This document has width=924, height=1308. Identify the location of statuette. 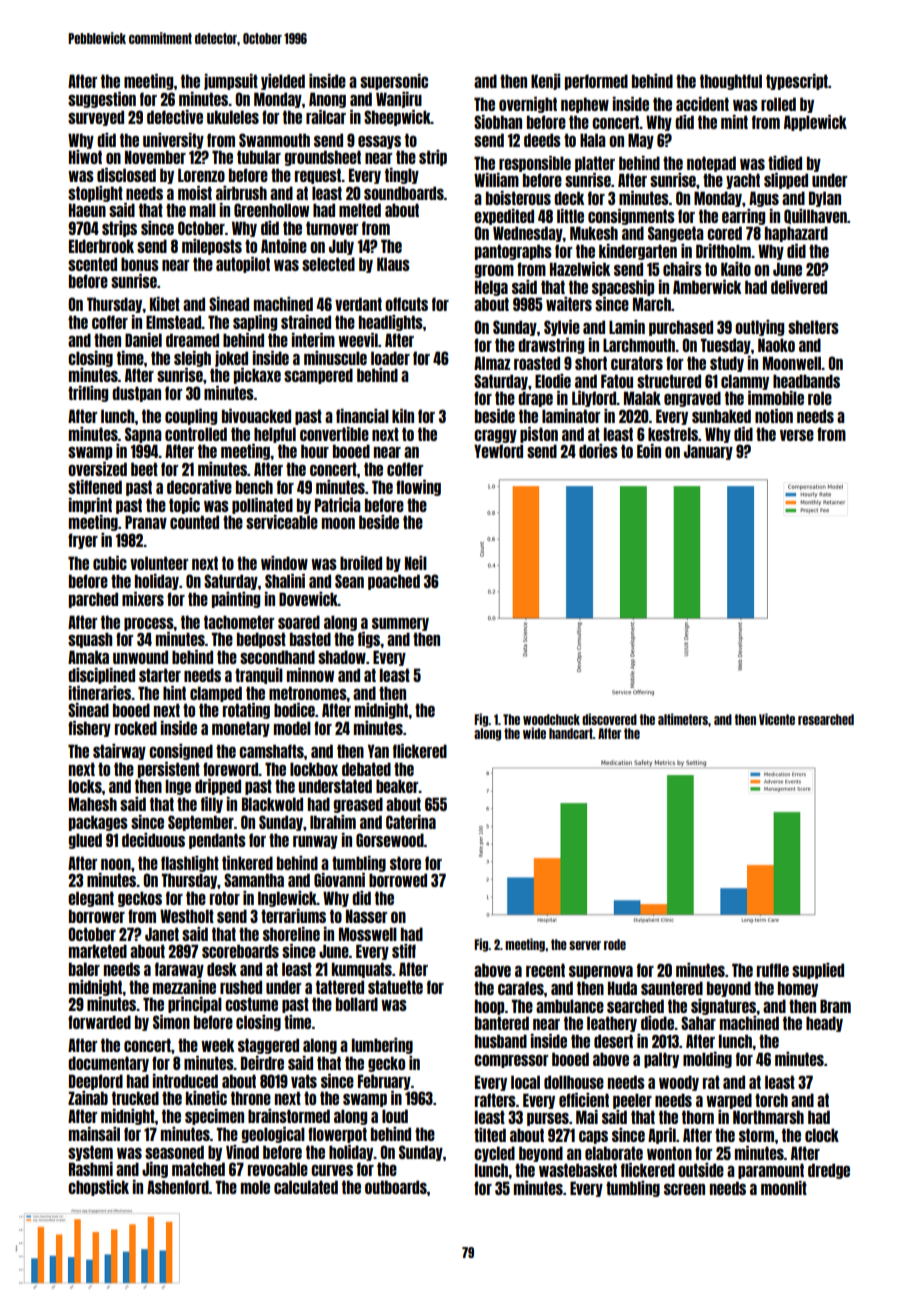
(395, 987).
